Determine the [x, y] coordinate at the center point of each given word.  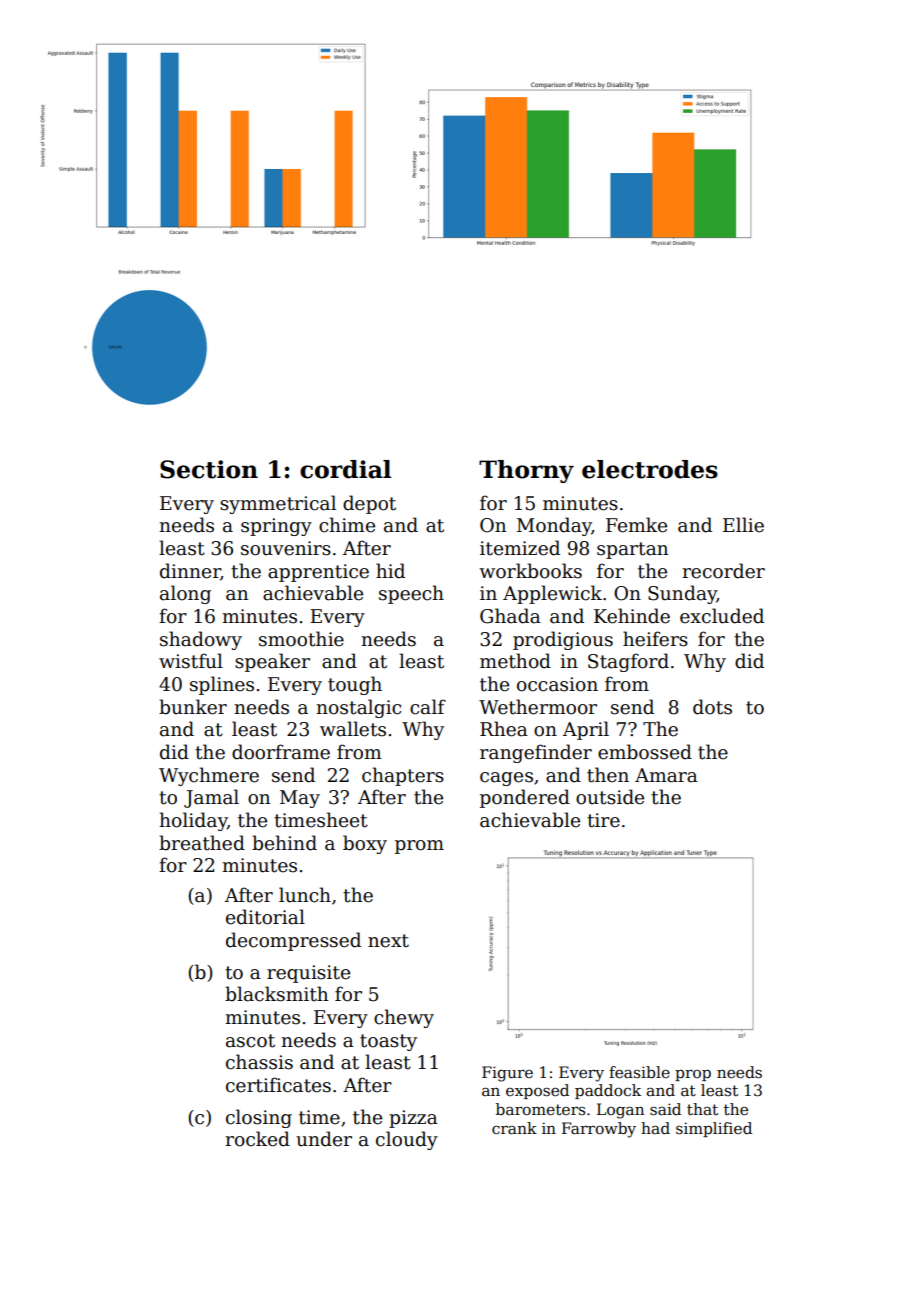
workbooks [530, 571]
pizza [413, 1119]
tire [603, 820]
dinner [190, 571]
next [388, 941]
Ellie [743, 525]
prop [693, 1075]
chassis [259, 1062]
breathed [202, 843]
